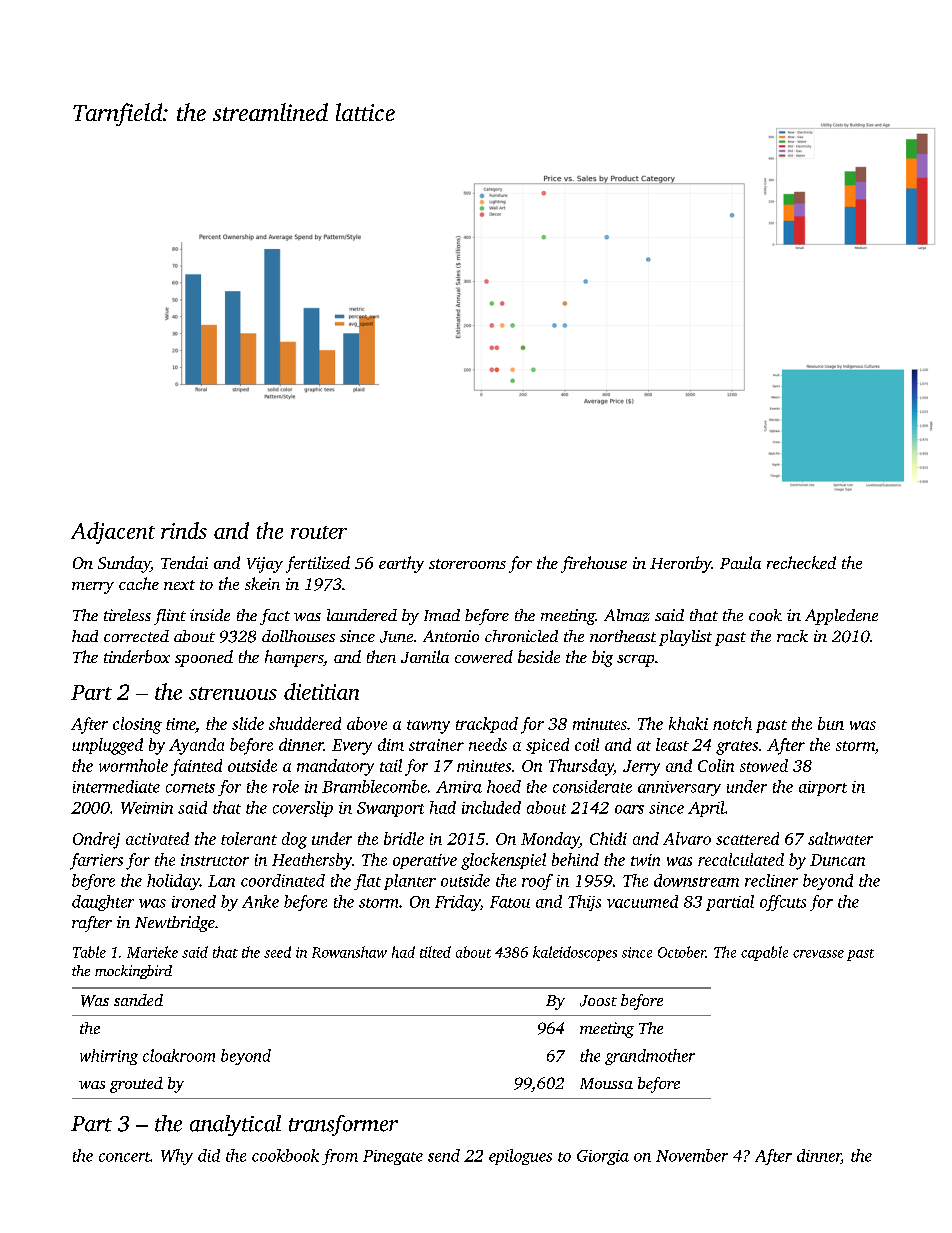 Image resolution: width=952 pixels, height=1233 pixels. What do you see at coordinates (352, 747) in the screenshot?
I see `Every` at bounding box center [352, 747].
